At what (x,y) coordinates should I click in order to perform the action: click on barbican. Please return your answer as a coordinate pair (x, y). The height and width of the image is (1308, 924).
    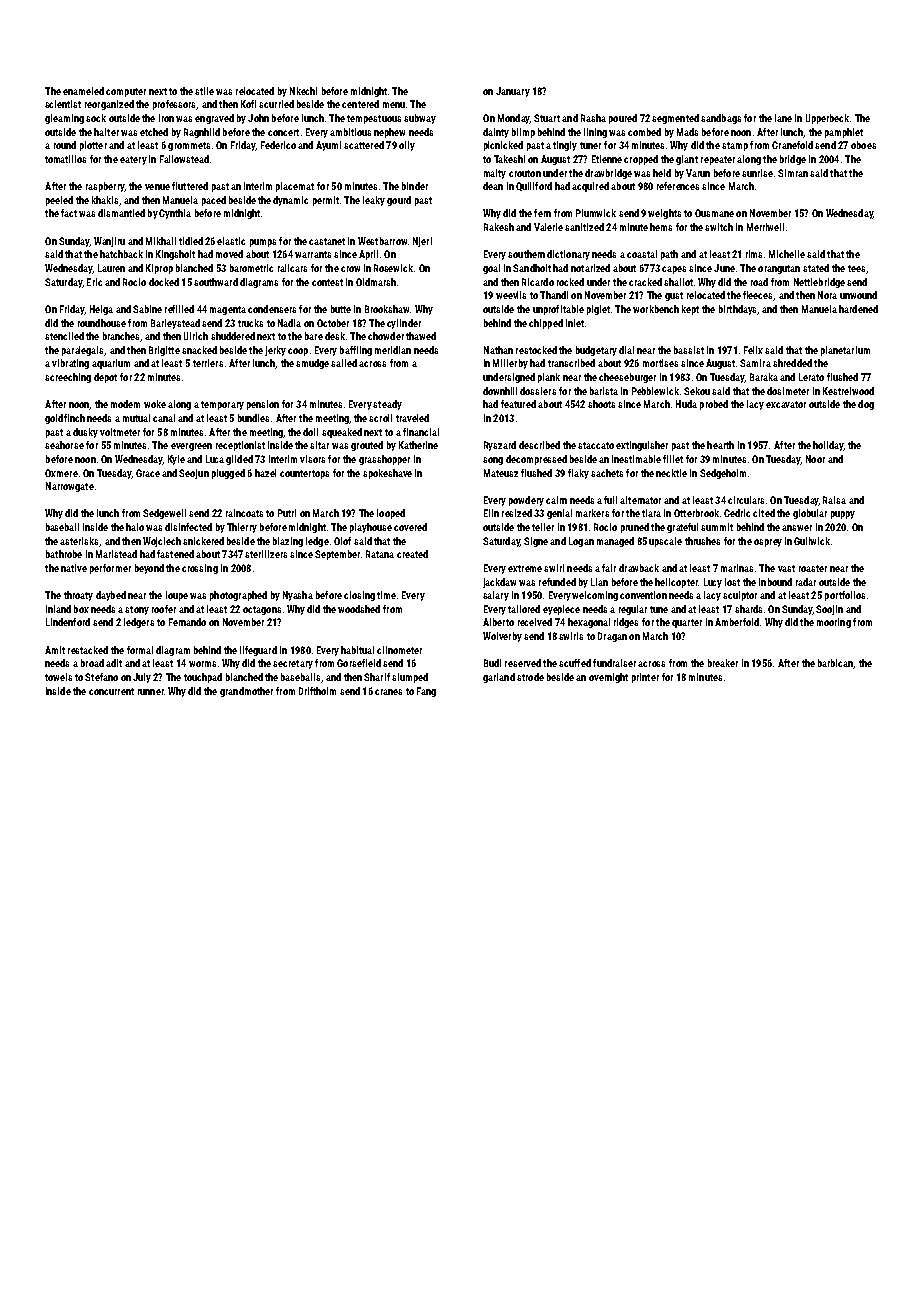
    Looking at the image, I should click on (835, 663).
